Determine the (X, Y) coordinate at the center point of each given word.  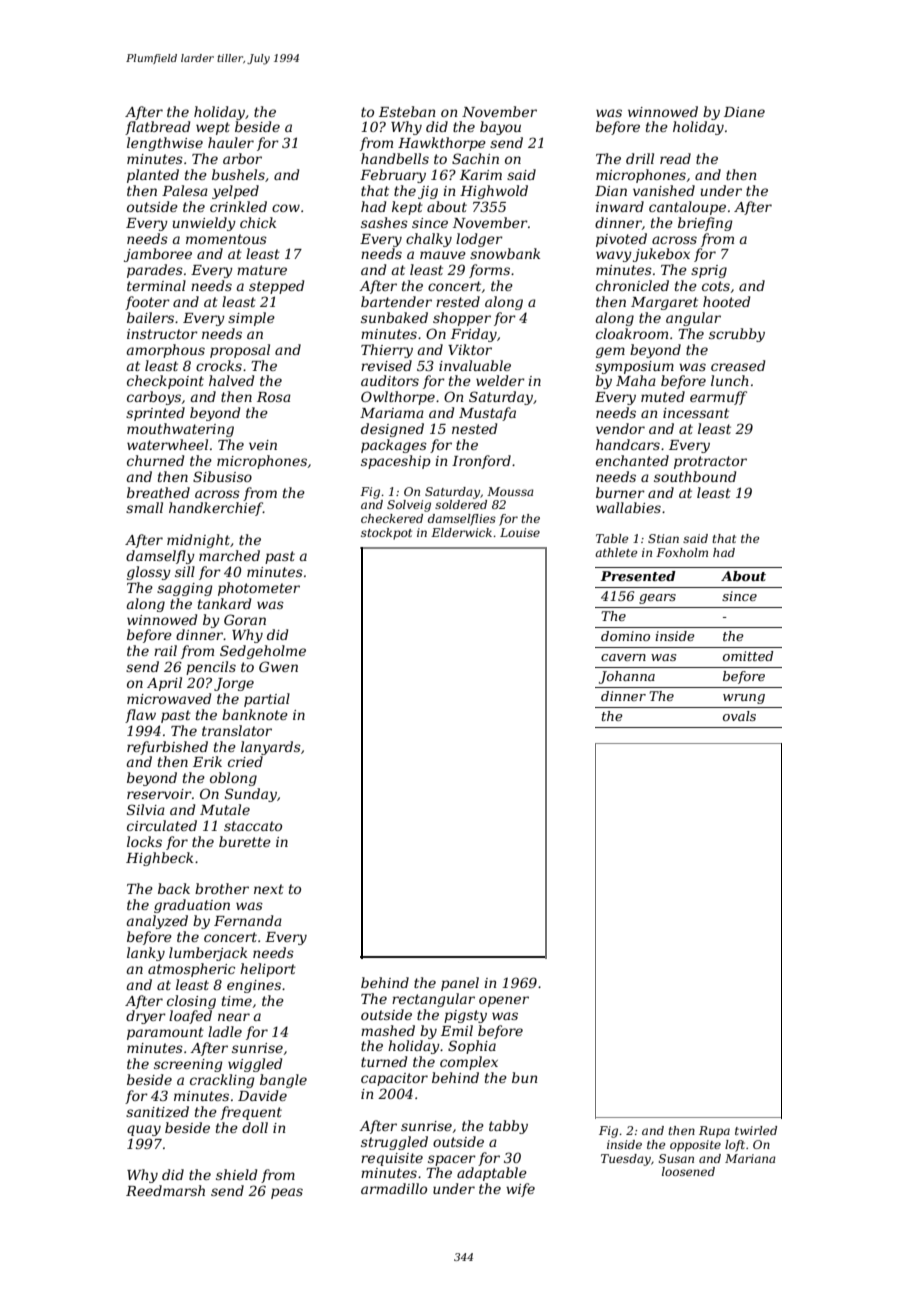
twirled (756, 1130)
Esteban (407, 111)
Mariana (750, 1158)
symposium (634, 367)
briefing (705, 224)
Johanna (627, 677)
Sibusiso (222, 476)
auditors (390, 380)
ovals (739, 716)
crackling (222, 1081)
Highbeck (159, 859)
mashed (388, 1030)
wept (213, 128)
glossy (149, 573)
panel (460, 984)
